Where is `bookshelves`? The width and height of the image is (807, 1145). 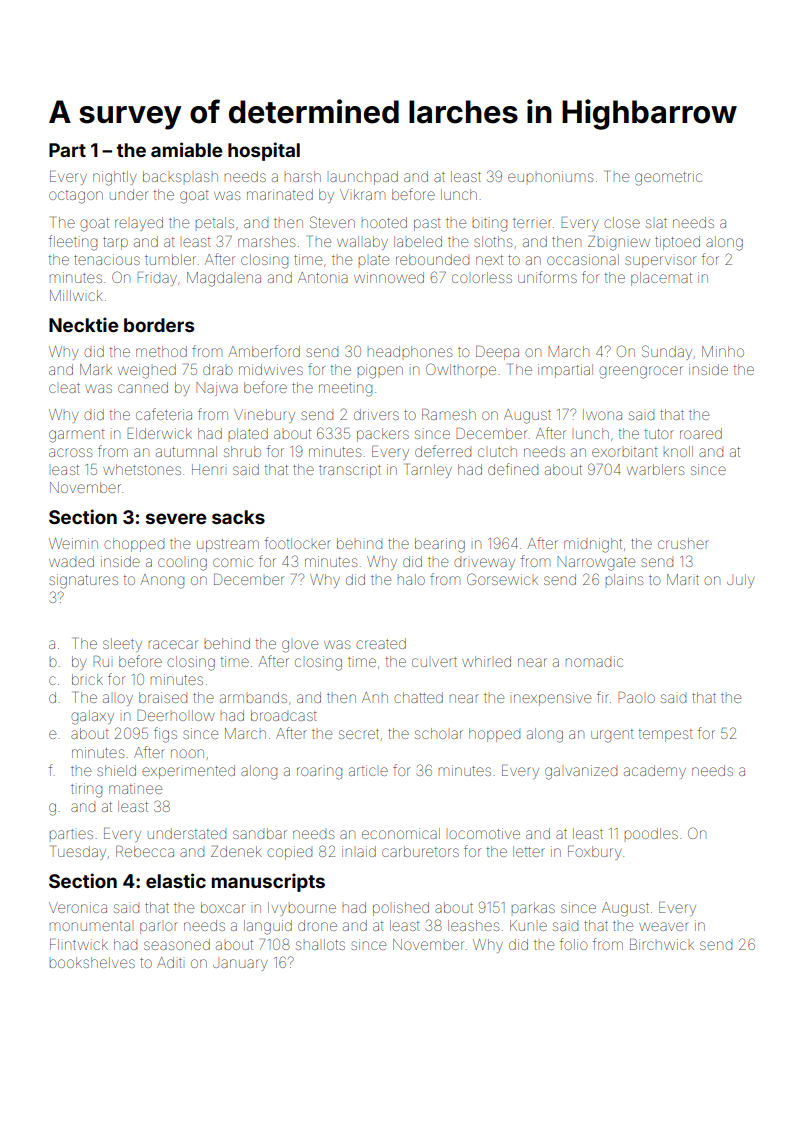
bookshelves is located at coordinates (92, 962).
